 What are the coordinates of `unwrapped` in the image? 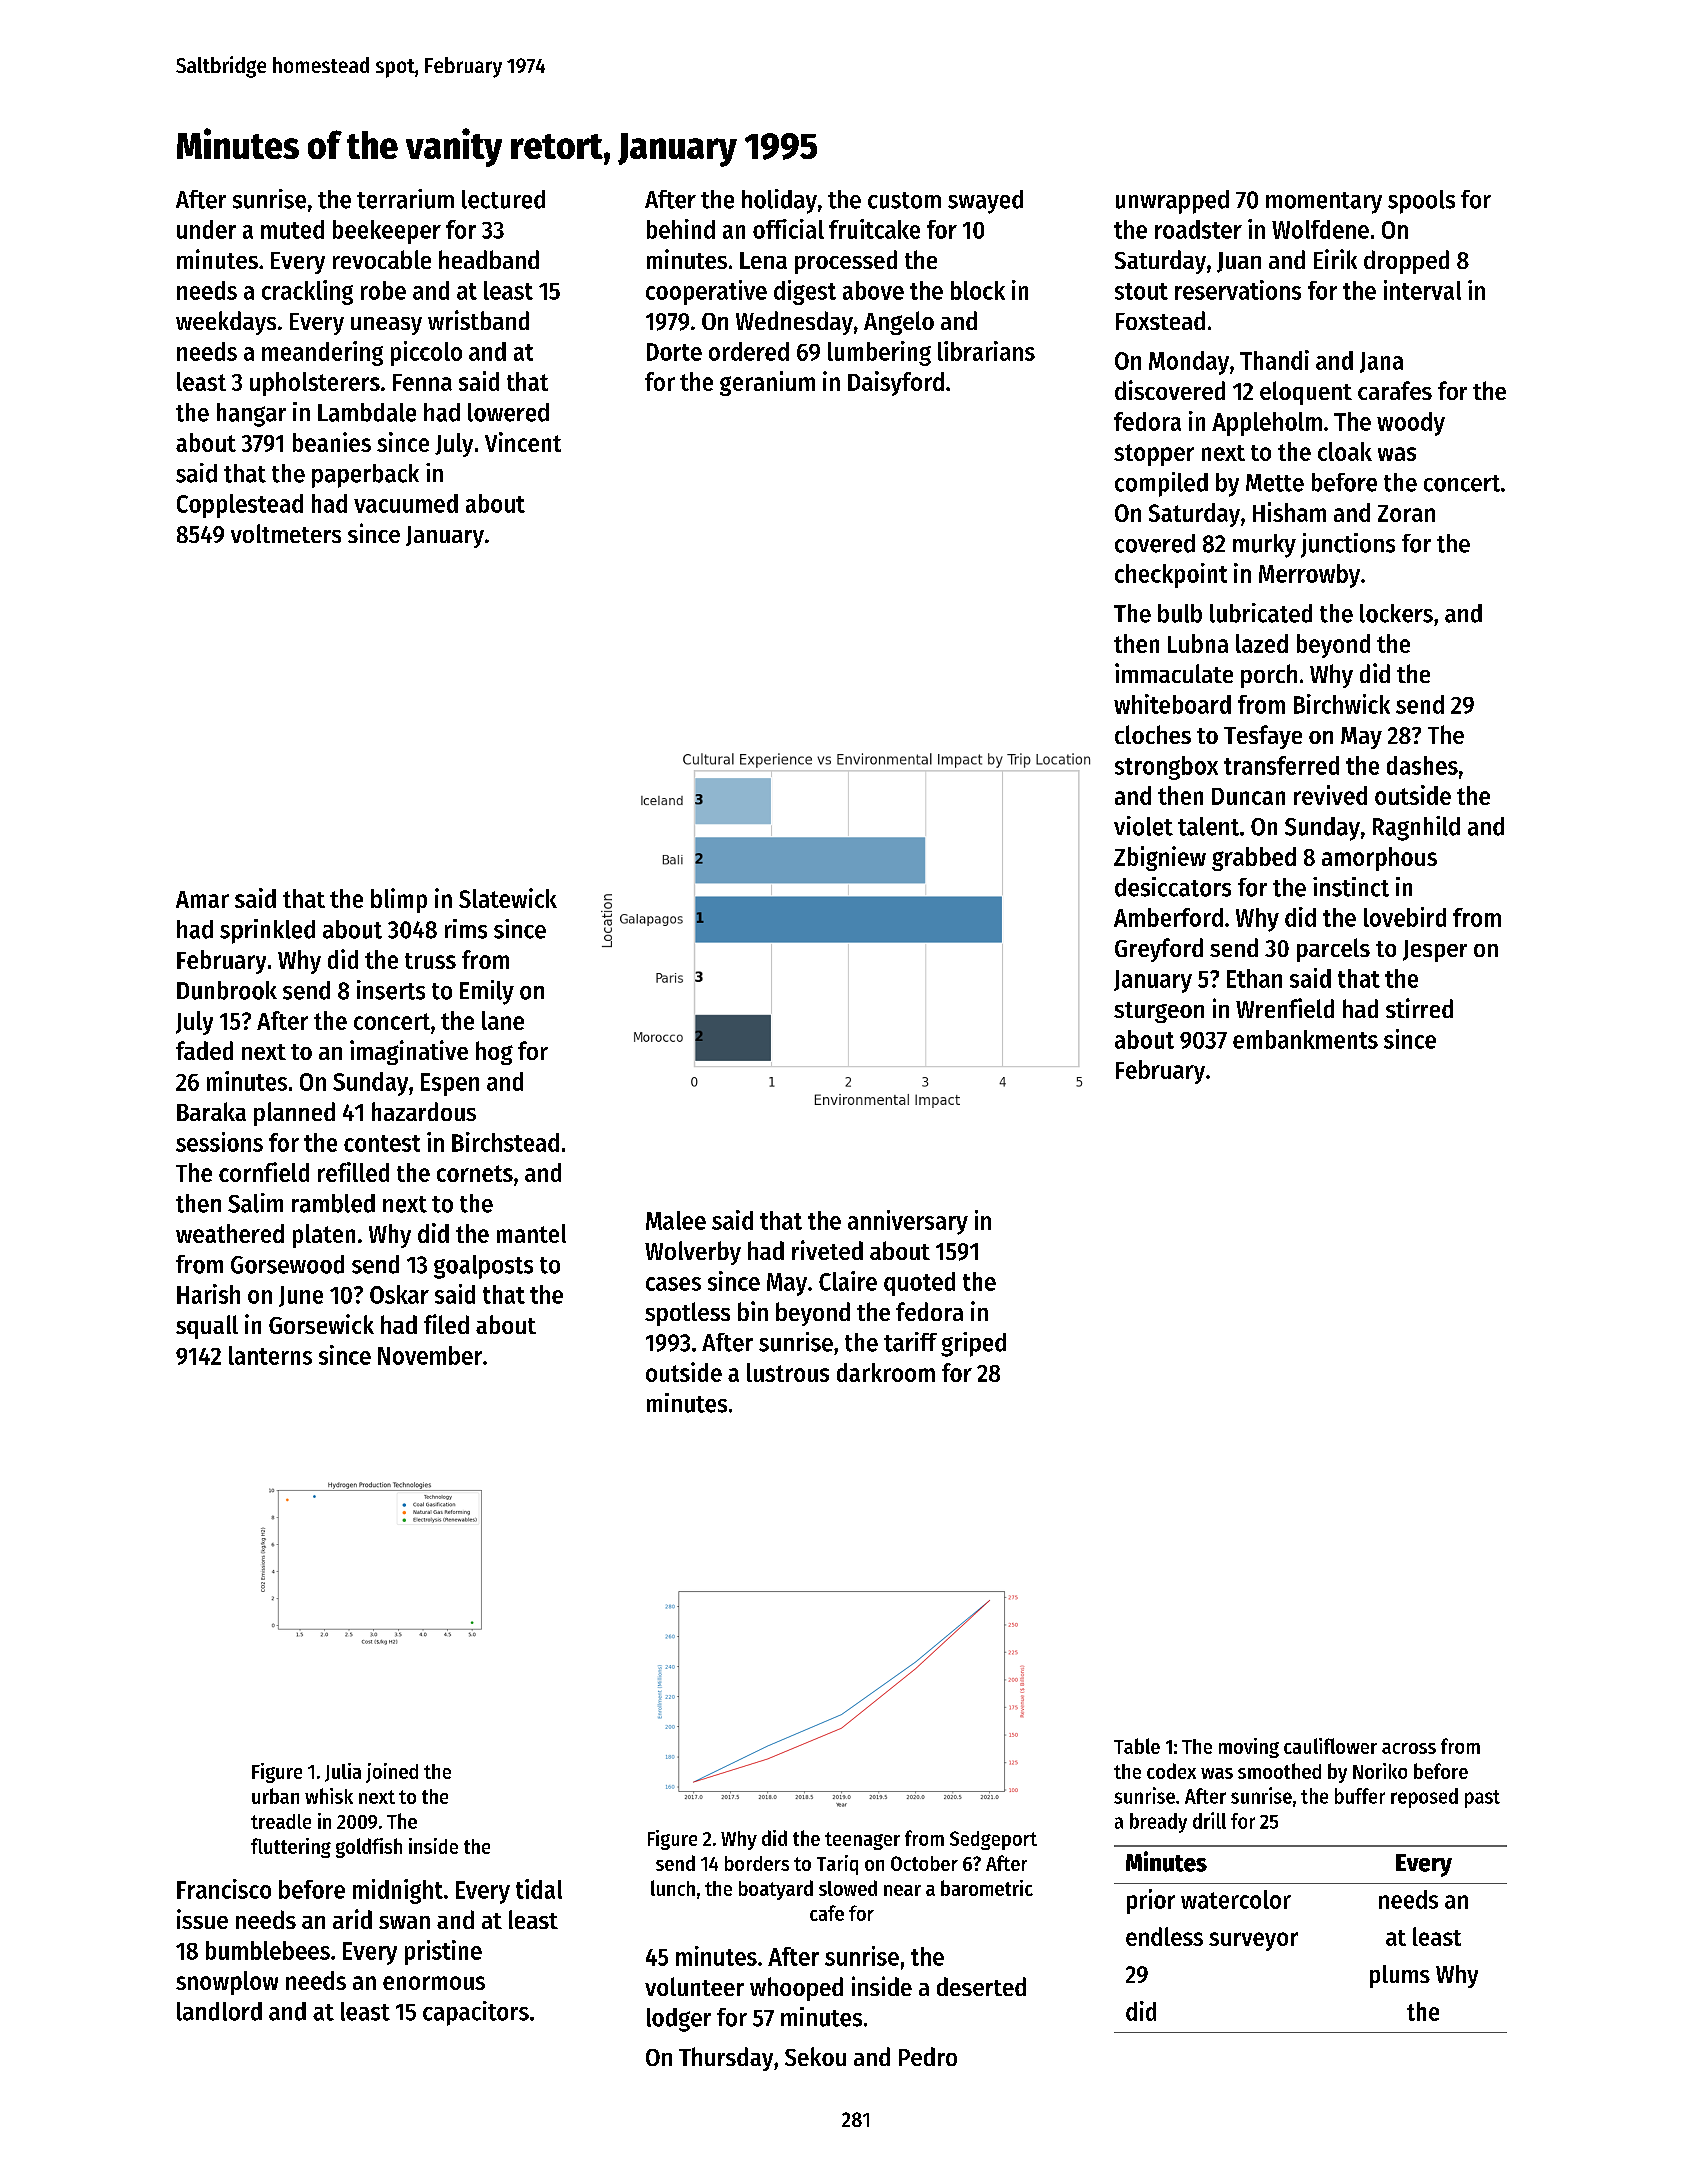 It's located at (1172, 202).
